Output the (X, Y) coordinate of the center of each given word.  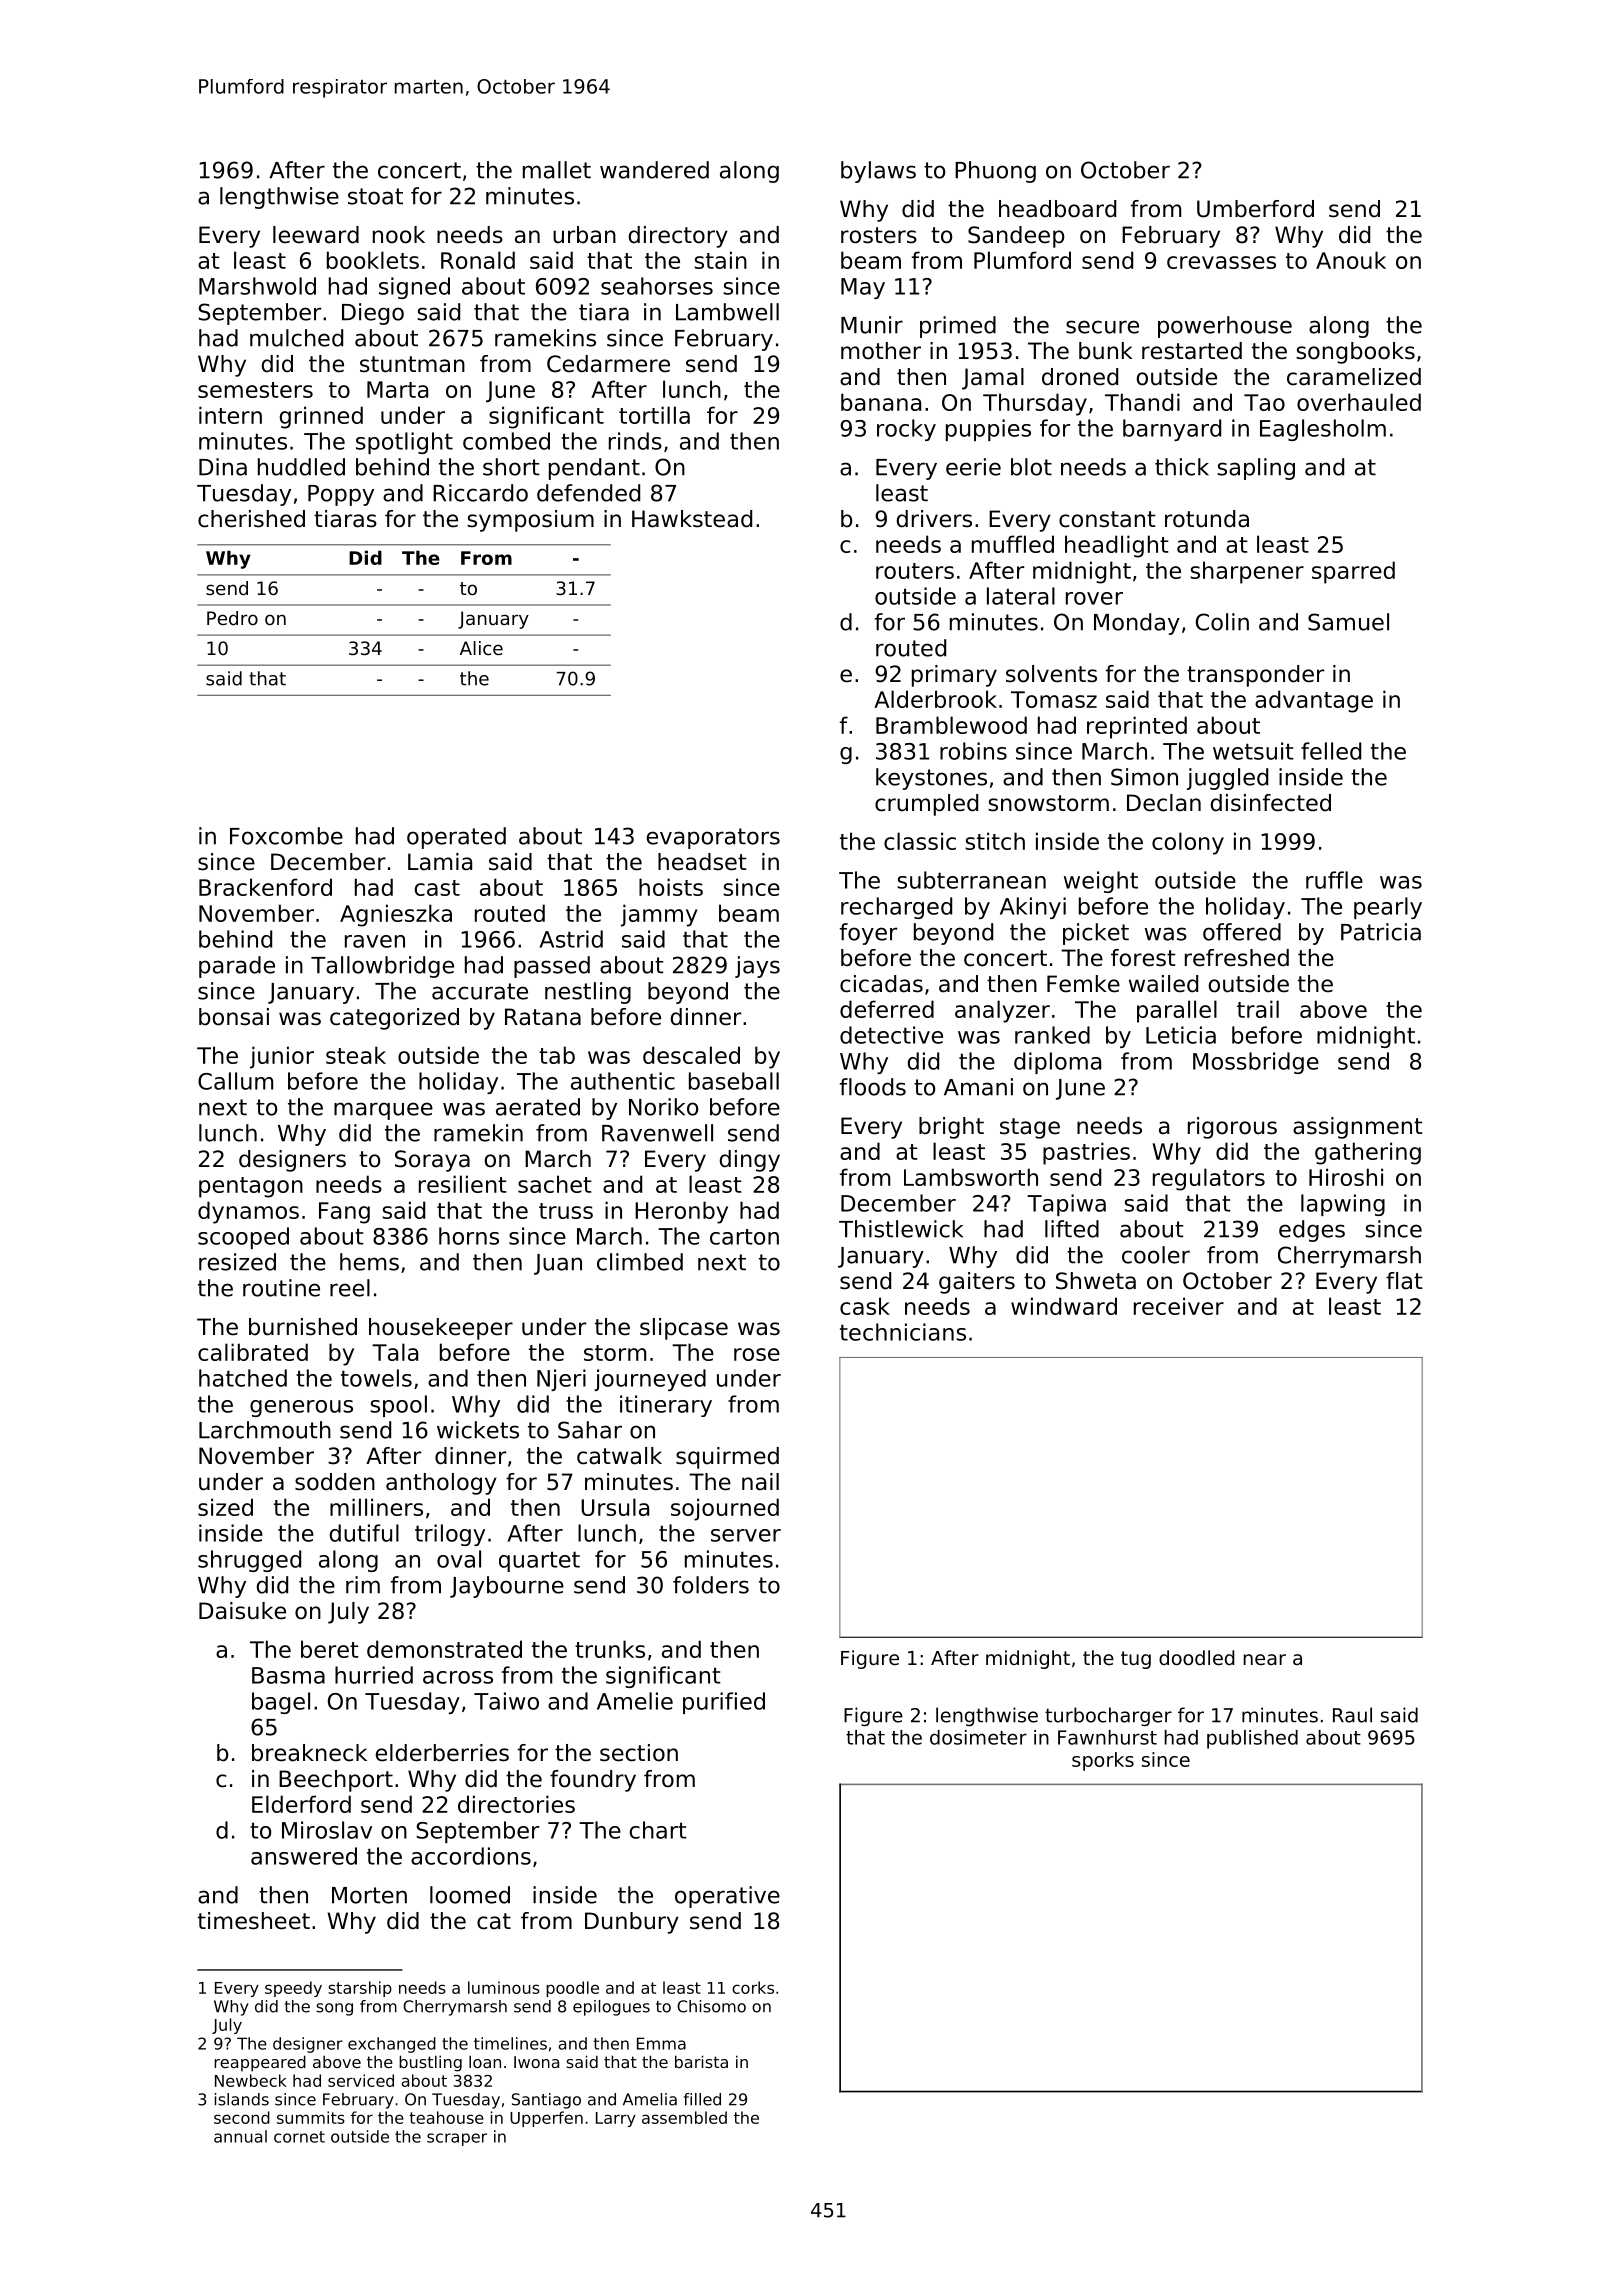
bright (951, 1128)
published (1252, 1739)
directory (678, 237)
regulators (1209, 1179)
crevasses (1221, 262)
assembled (684, 2117)
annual (240, 2136)
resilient (463, 1184)
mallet (557, 170)
